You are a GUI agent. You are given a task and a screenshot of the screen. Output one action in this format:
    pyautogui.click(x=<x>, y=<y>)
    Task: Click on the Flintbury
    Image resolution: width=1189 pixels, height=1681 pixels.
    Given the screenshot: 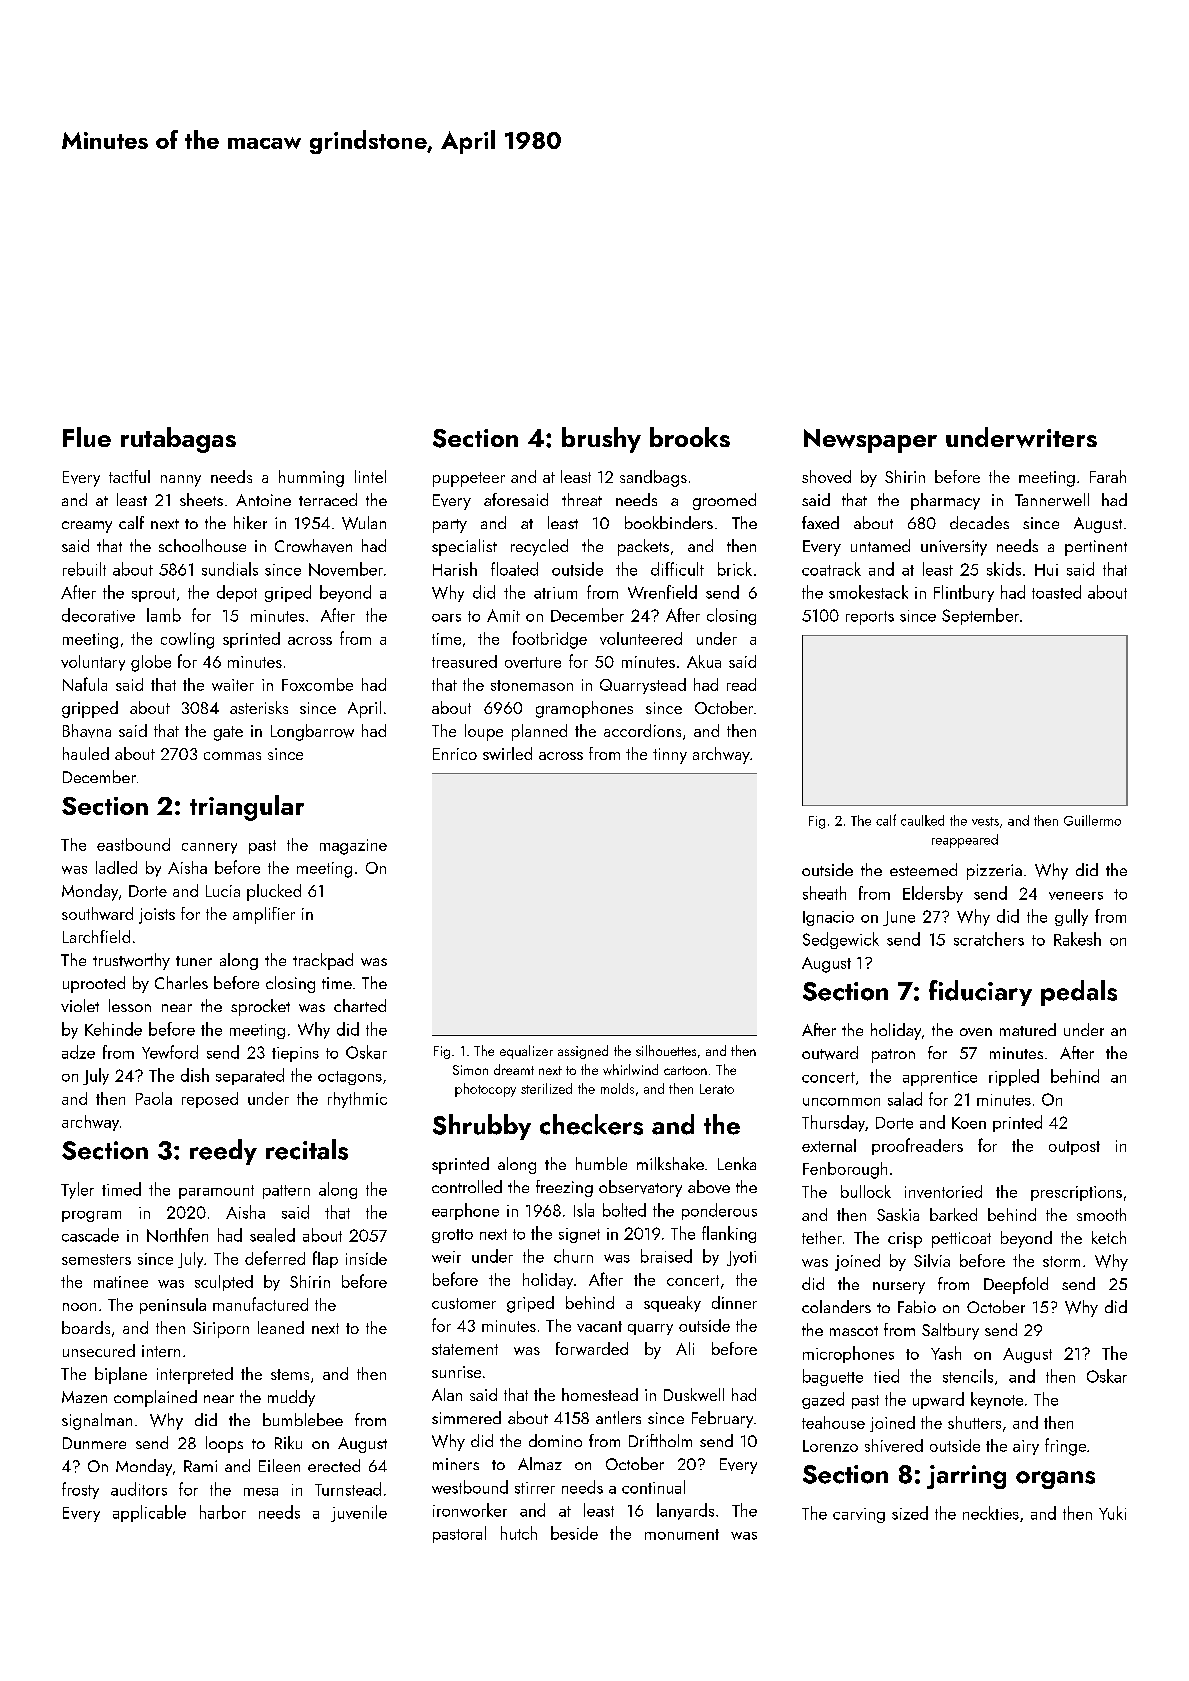 What is the action you would take?
    pyautogui.click(x=964, y=593)
